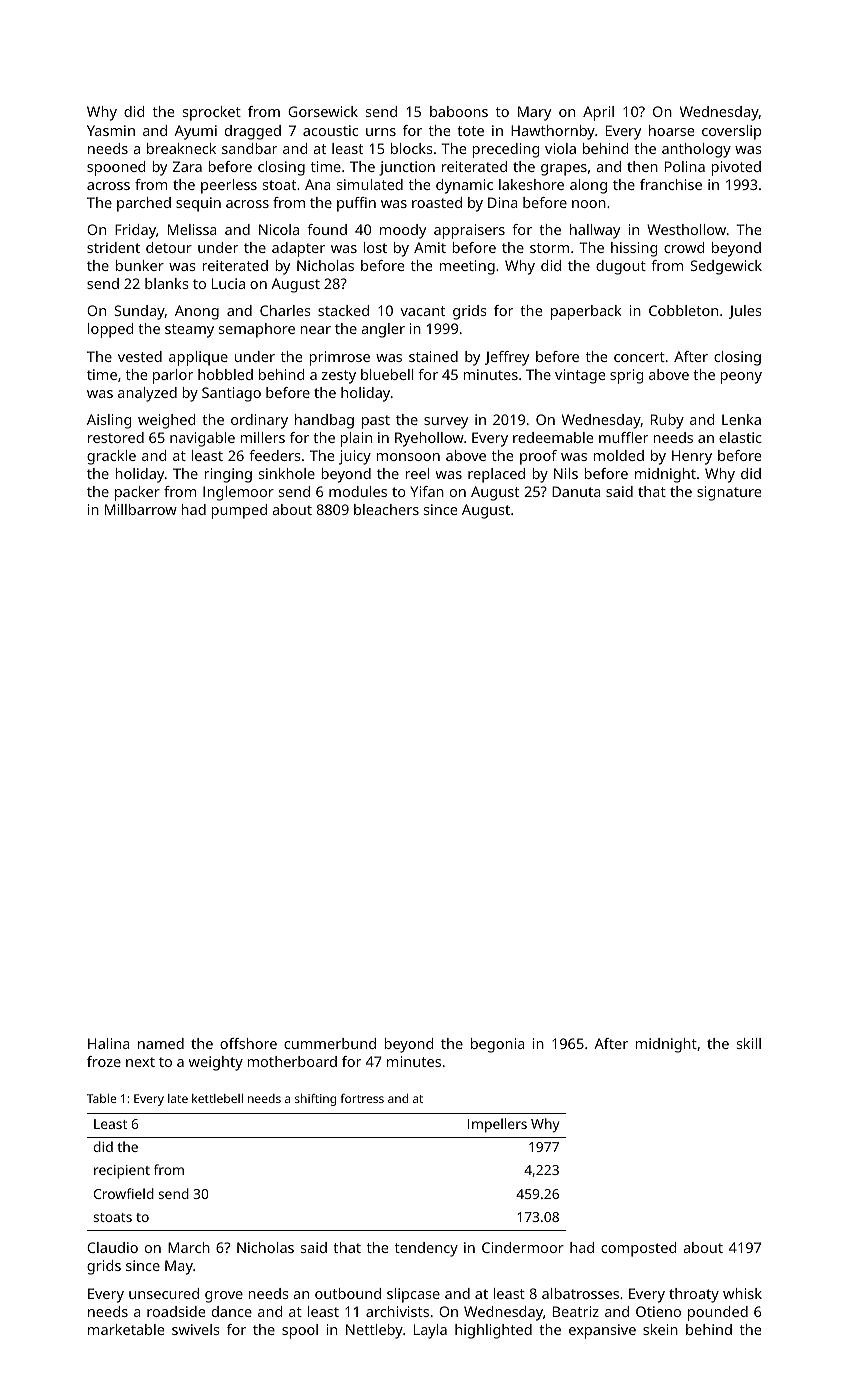 The image size is (849, 1400). Describe the element at coordinates (111, 130) in the screenshot. I see `Yasmin` at that location.
